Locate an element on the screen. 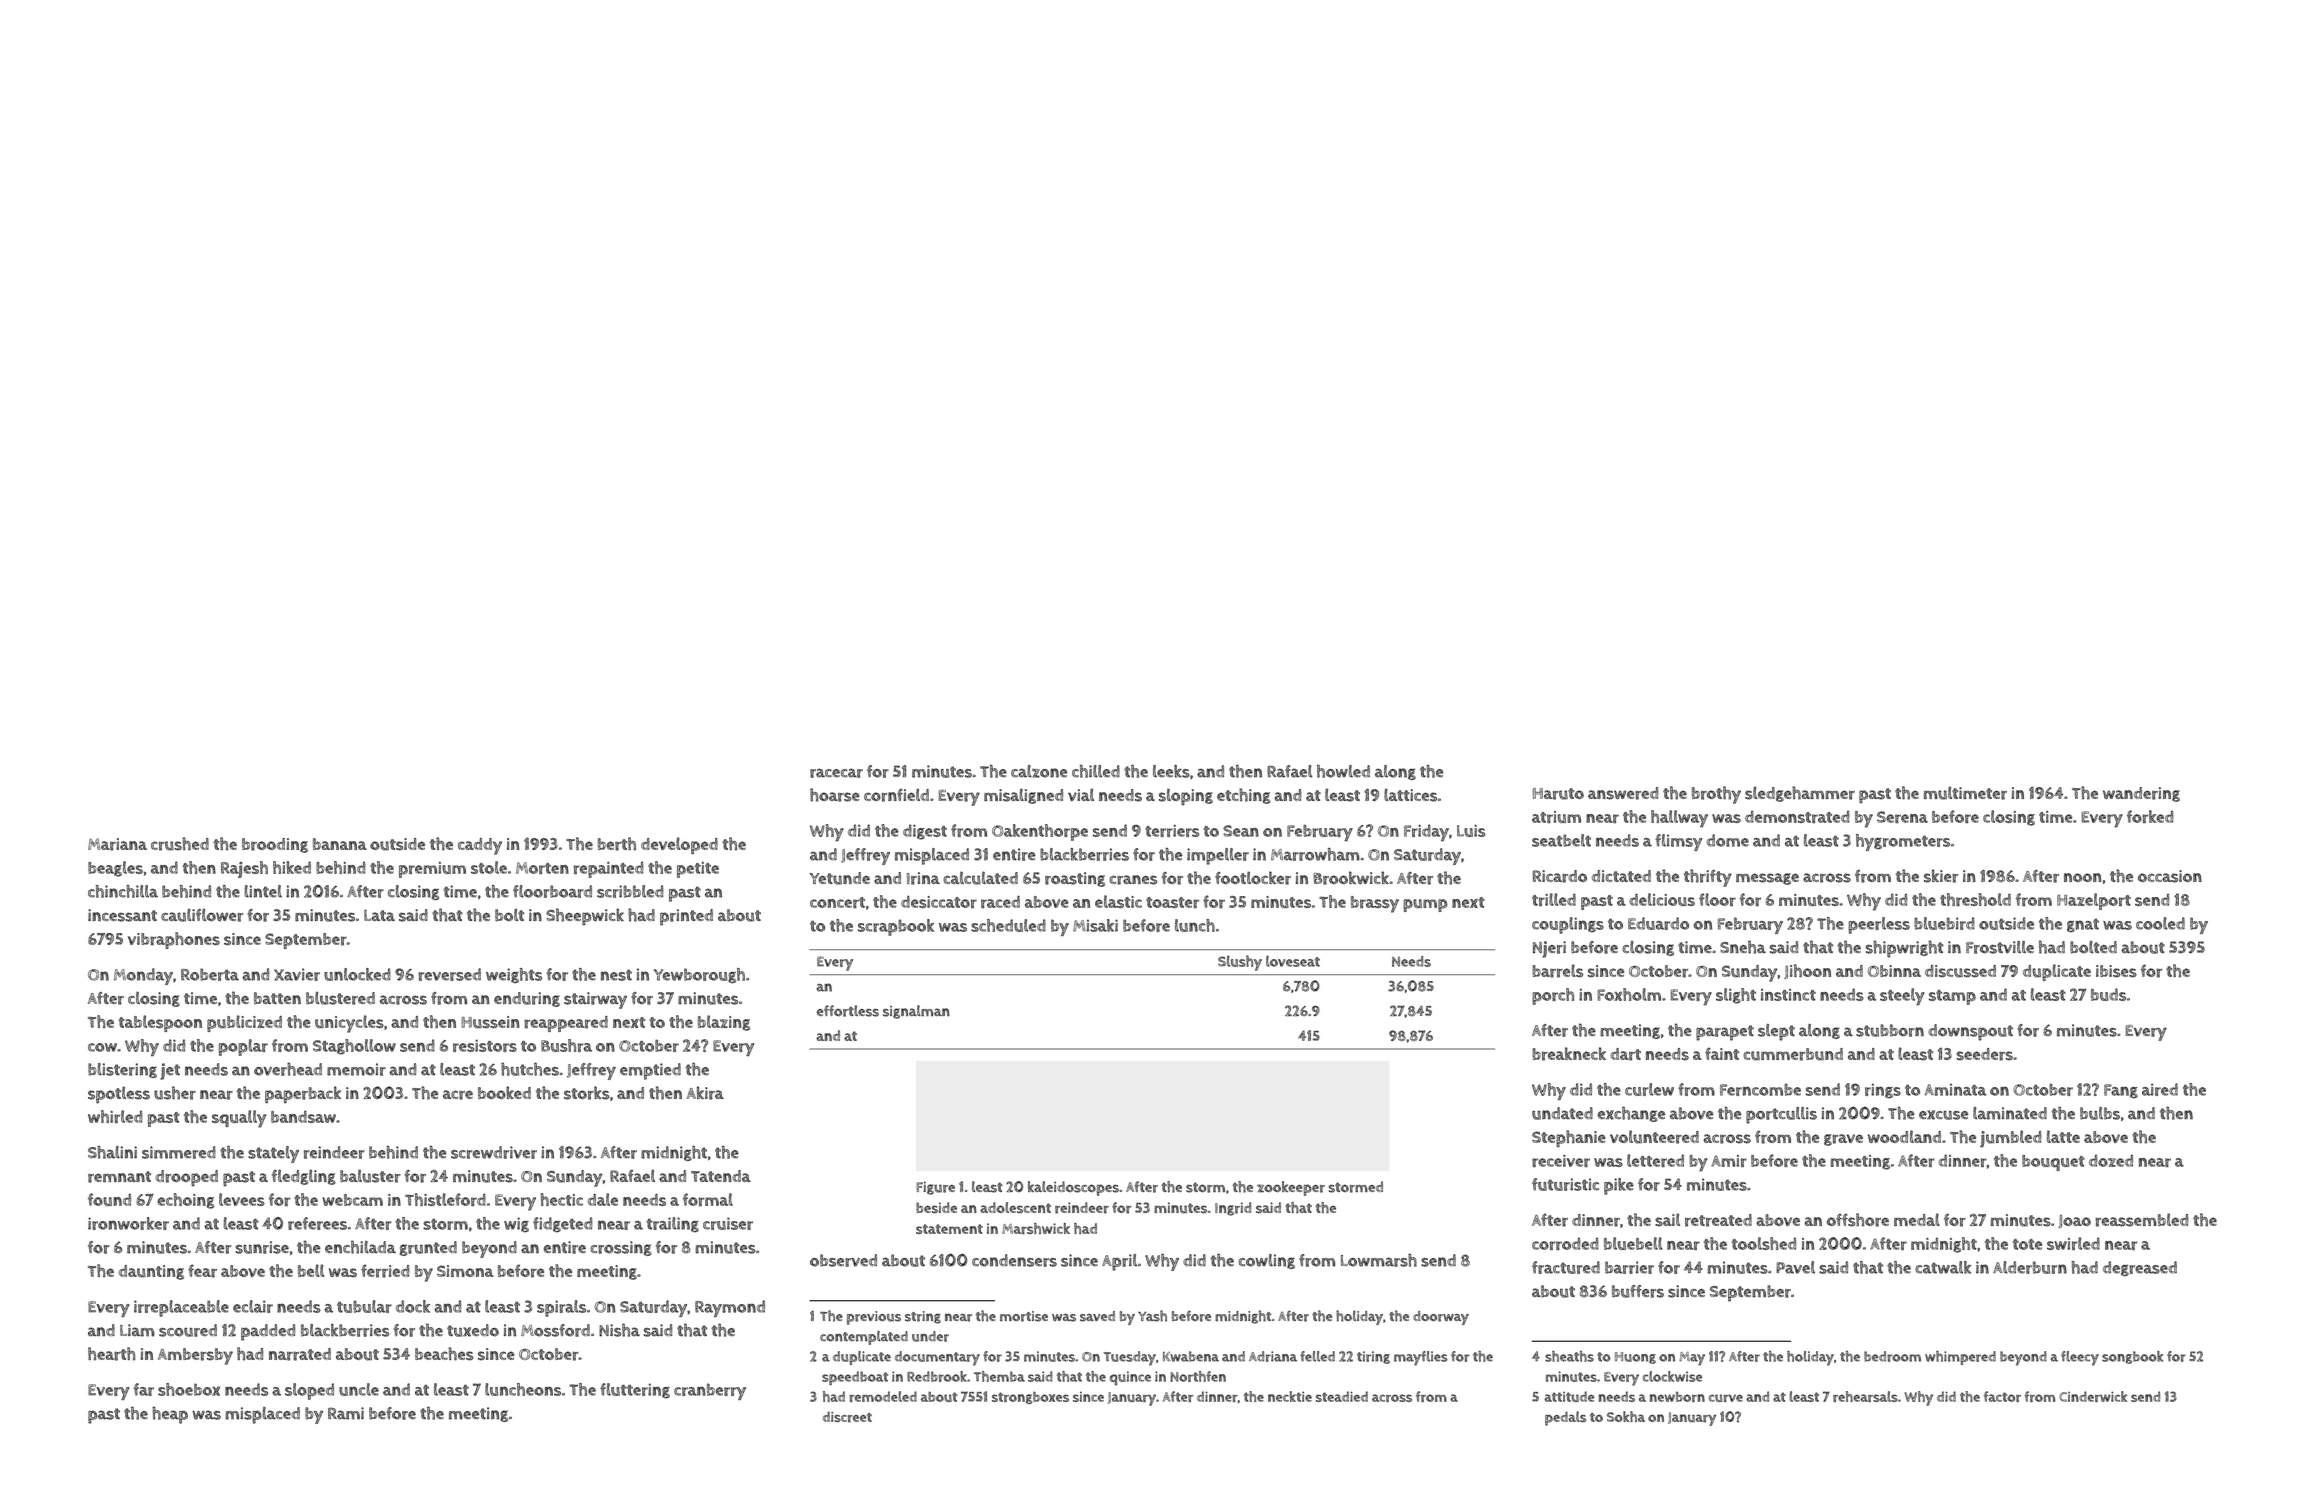 The image size is (2305, 1491). sloped is located at coordinates (309, 1391).
